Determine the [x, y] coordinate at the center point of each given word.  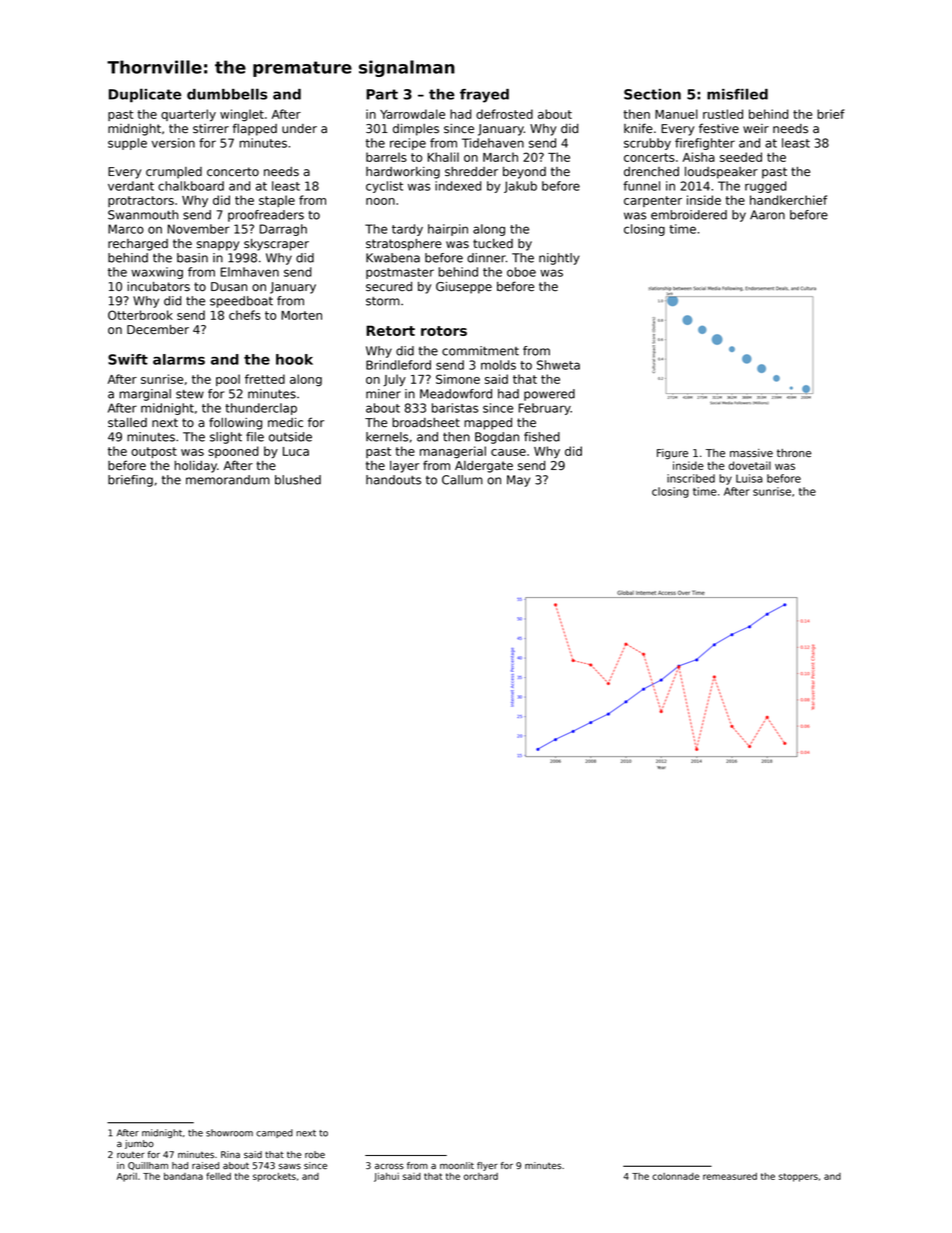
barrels [386, 157]
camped [274, 1133]
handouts [393, 480]
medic [285, 423]
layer [404, 467]
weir [756, 128]
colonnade [676, 1176]
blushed [298, 480]
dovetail [750, 465]
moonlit [457, 1165]
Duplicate [145, 95]
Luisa [749, 478]
